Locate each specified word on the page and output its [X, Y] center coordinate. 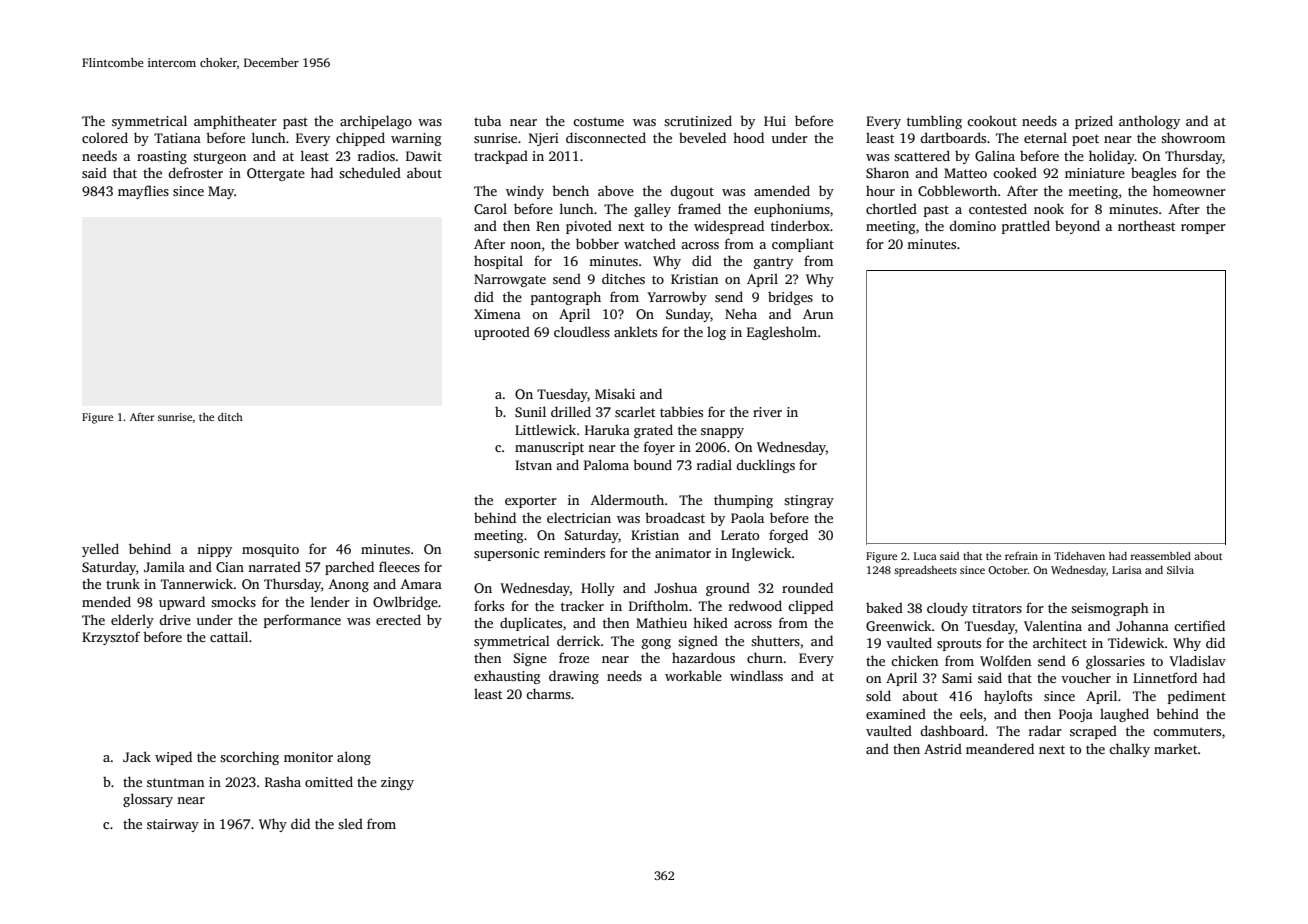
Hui [775, 121]
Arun [818, 314]
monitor [308, 757]
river [767, 412]
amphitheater [235, 122]
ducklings [766, 466]
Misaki [615, 393]
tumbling [934, 122]
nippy [214, 550]
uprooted [502, 333]
